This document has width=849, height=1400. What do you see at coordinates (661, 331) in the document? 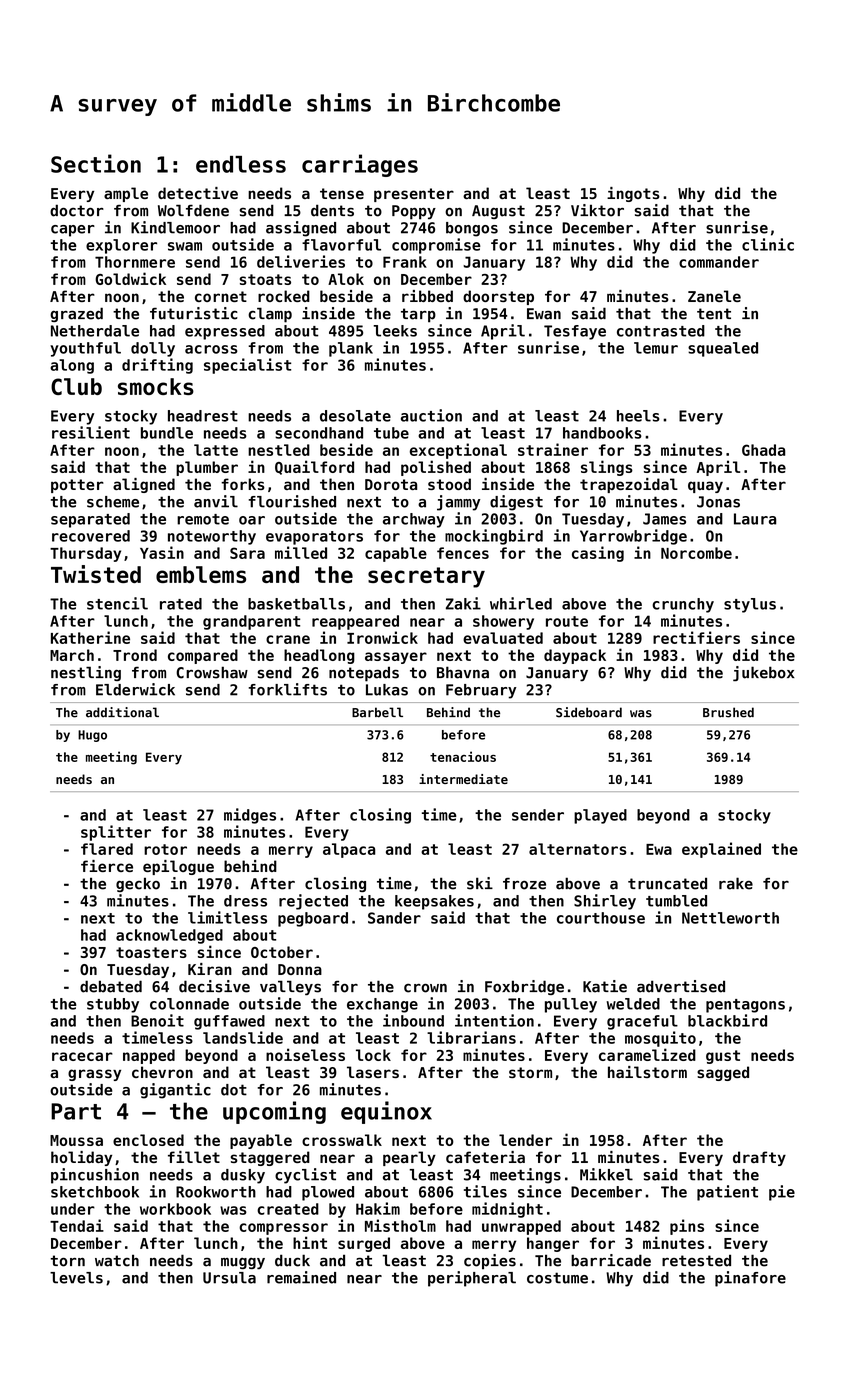
I see `contrasted` at bounding box center [661, 331].
